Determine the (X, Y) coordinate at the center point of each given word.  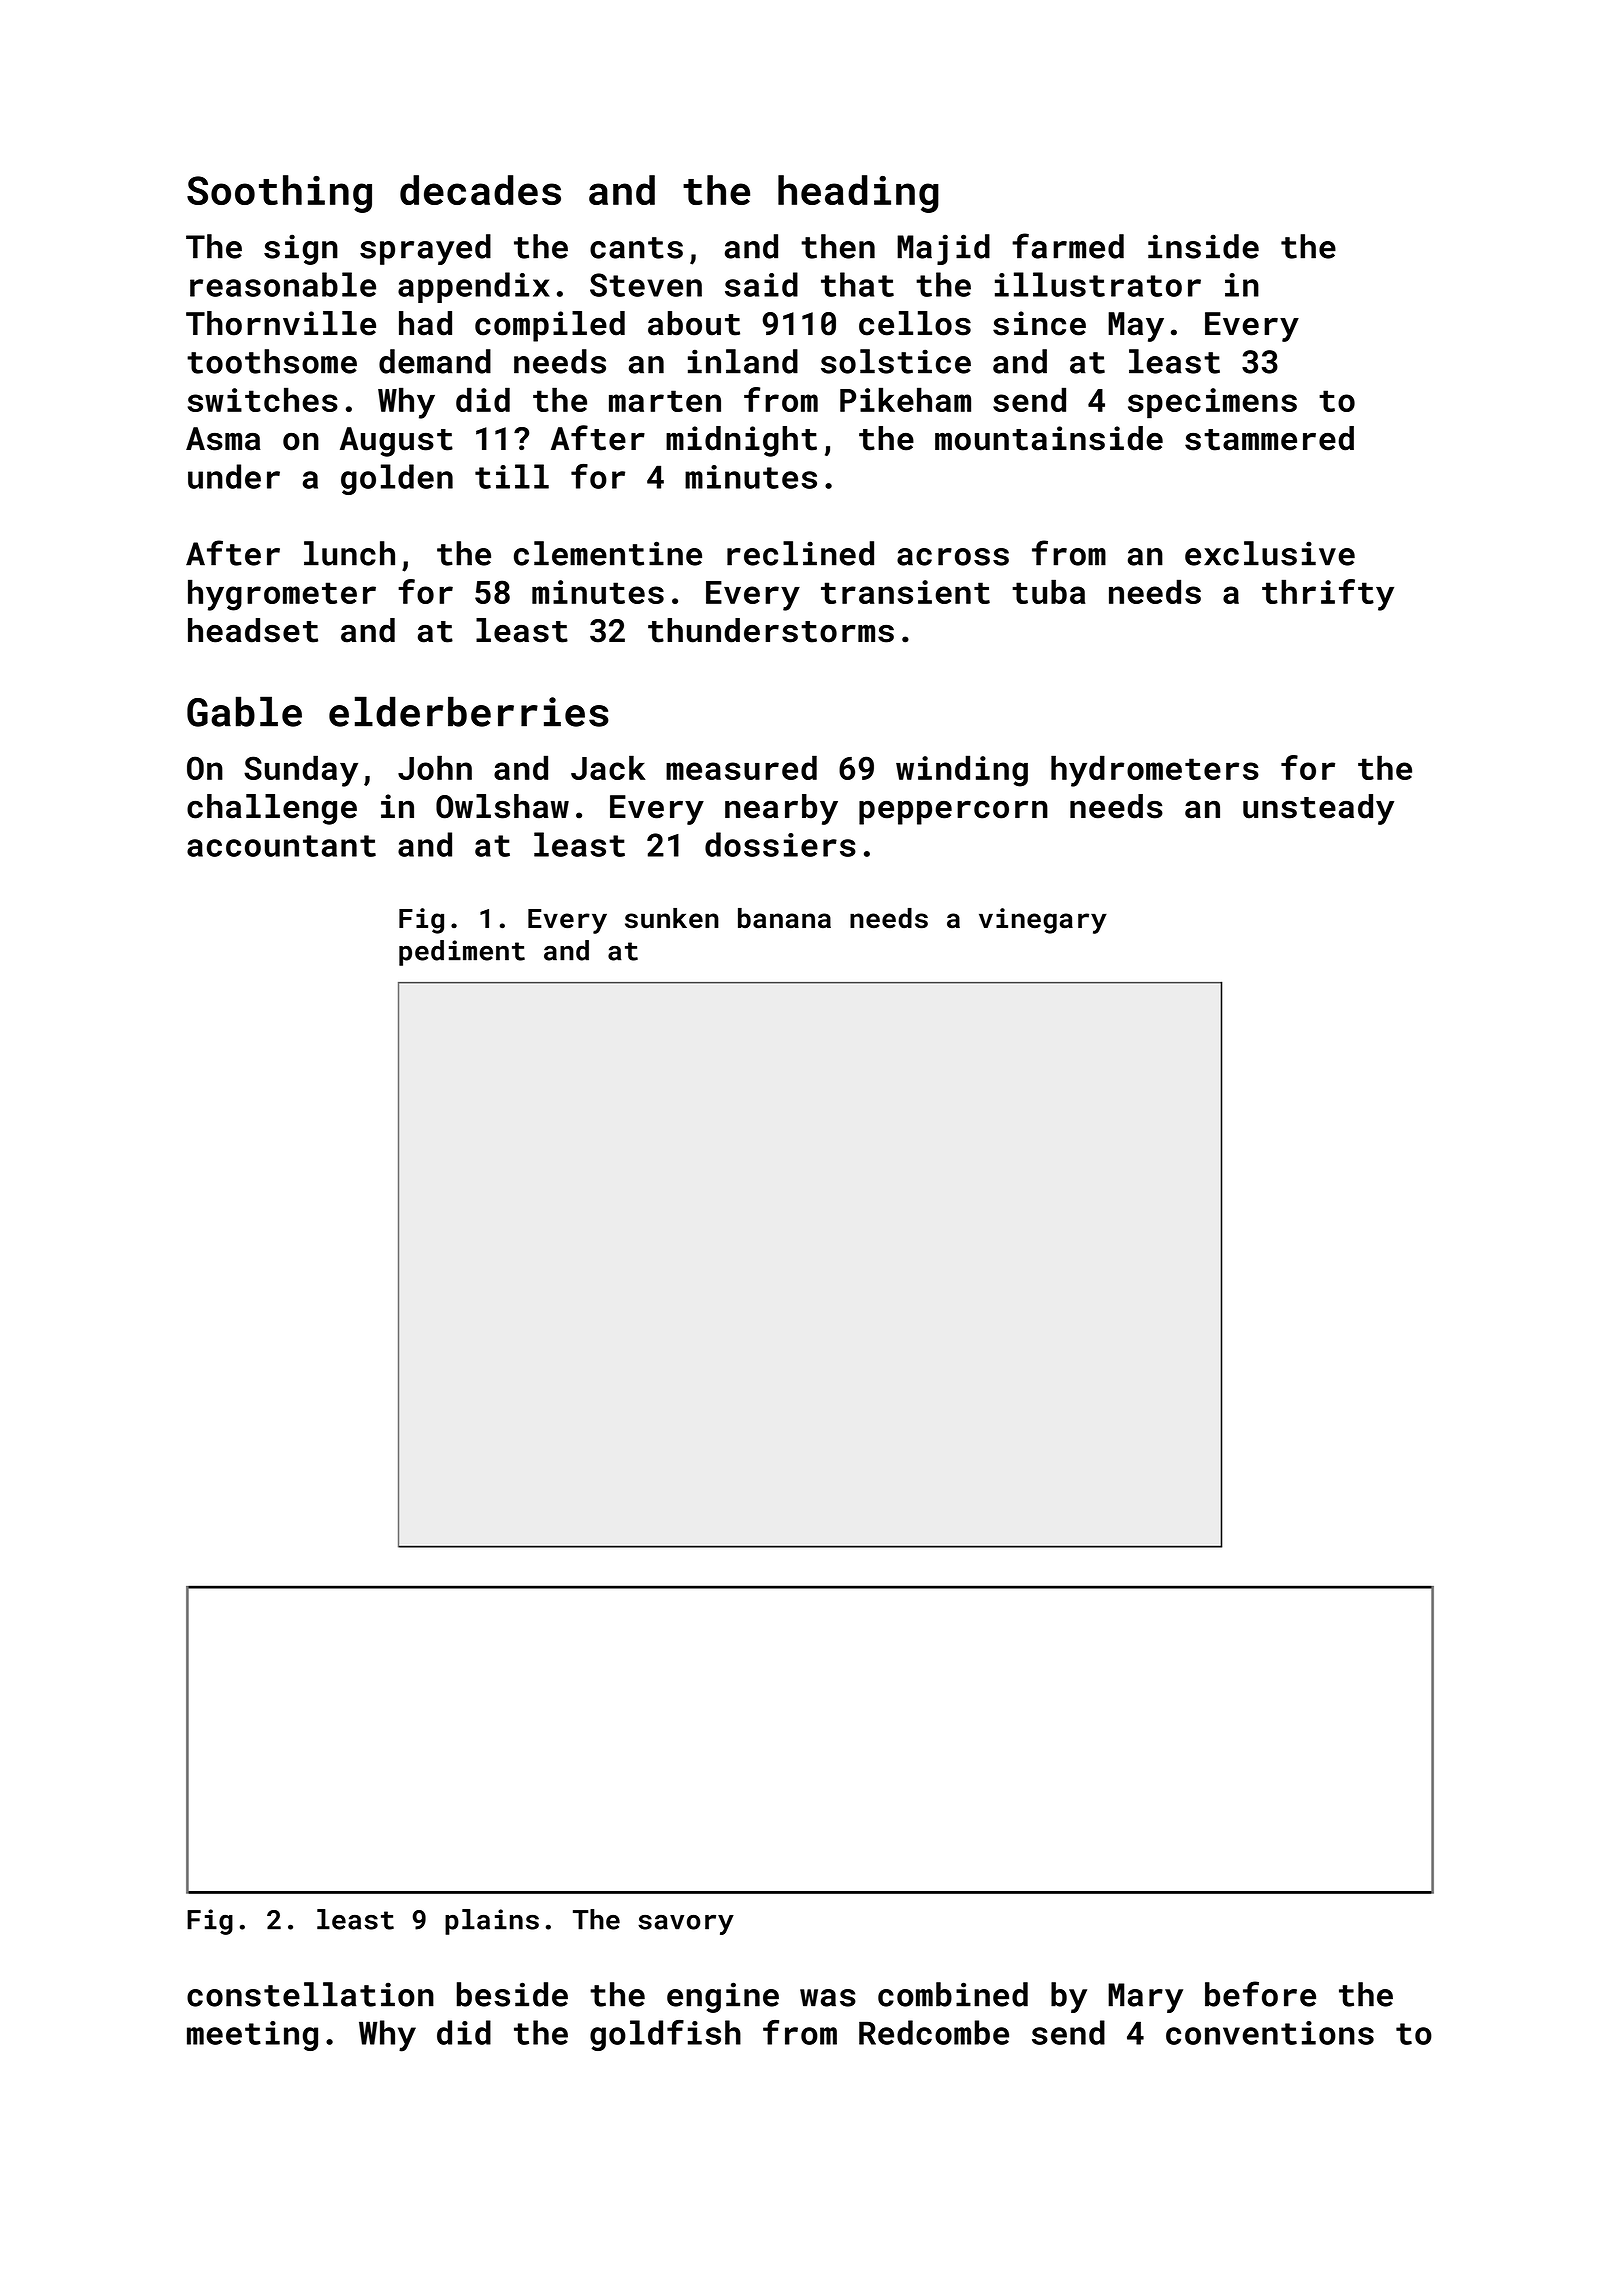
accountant (281, 846)
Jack (608, 767)
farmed (1068, 246)
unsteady (1318, 809)
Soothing (279, 194)
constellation (310, 1994)
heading (858, 194)
